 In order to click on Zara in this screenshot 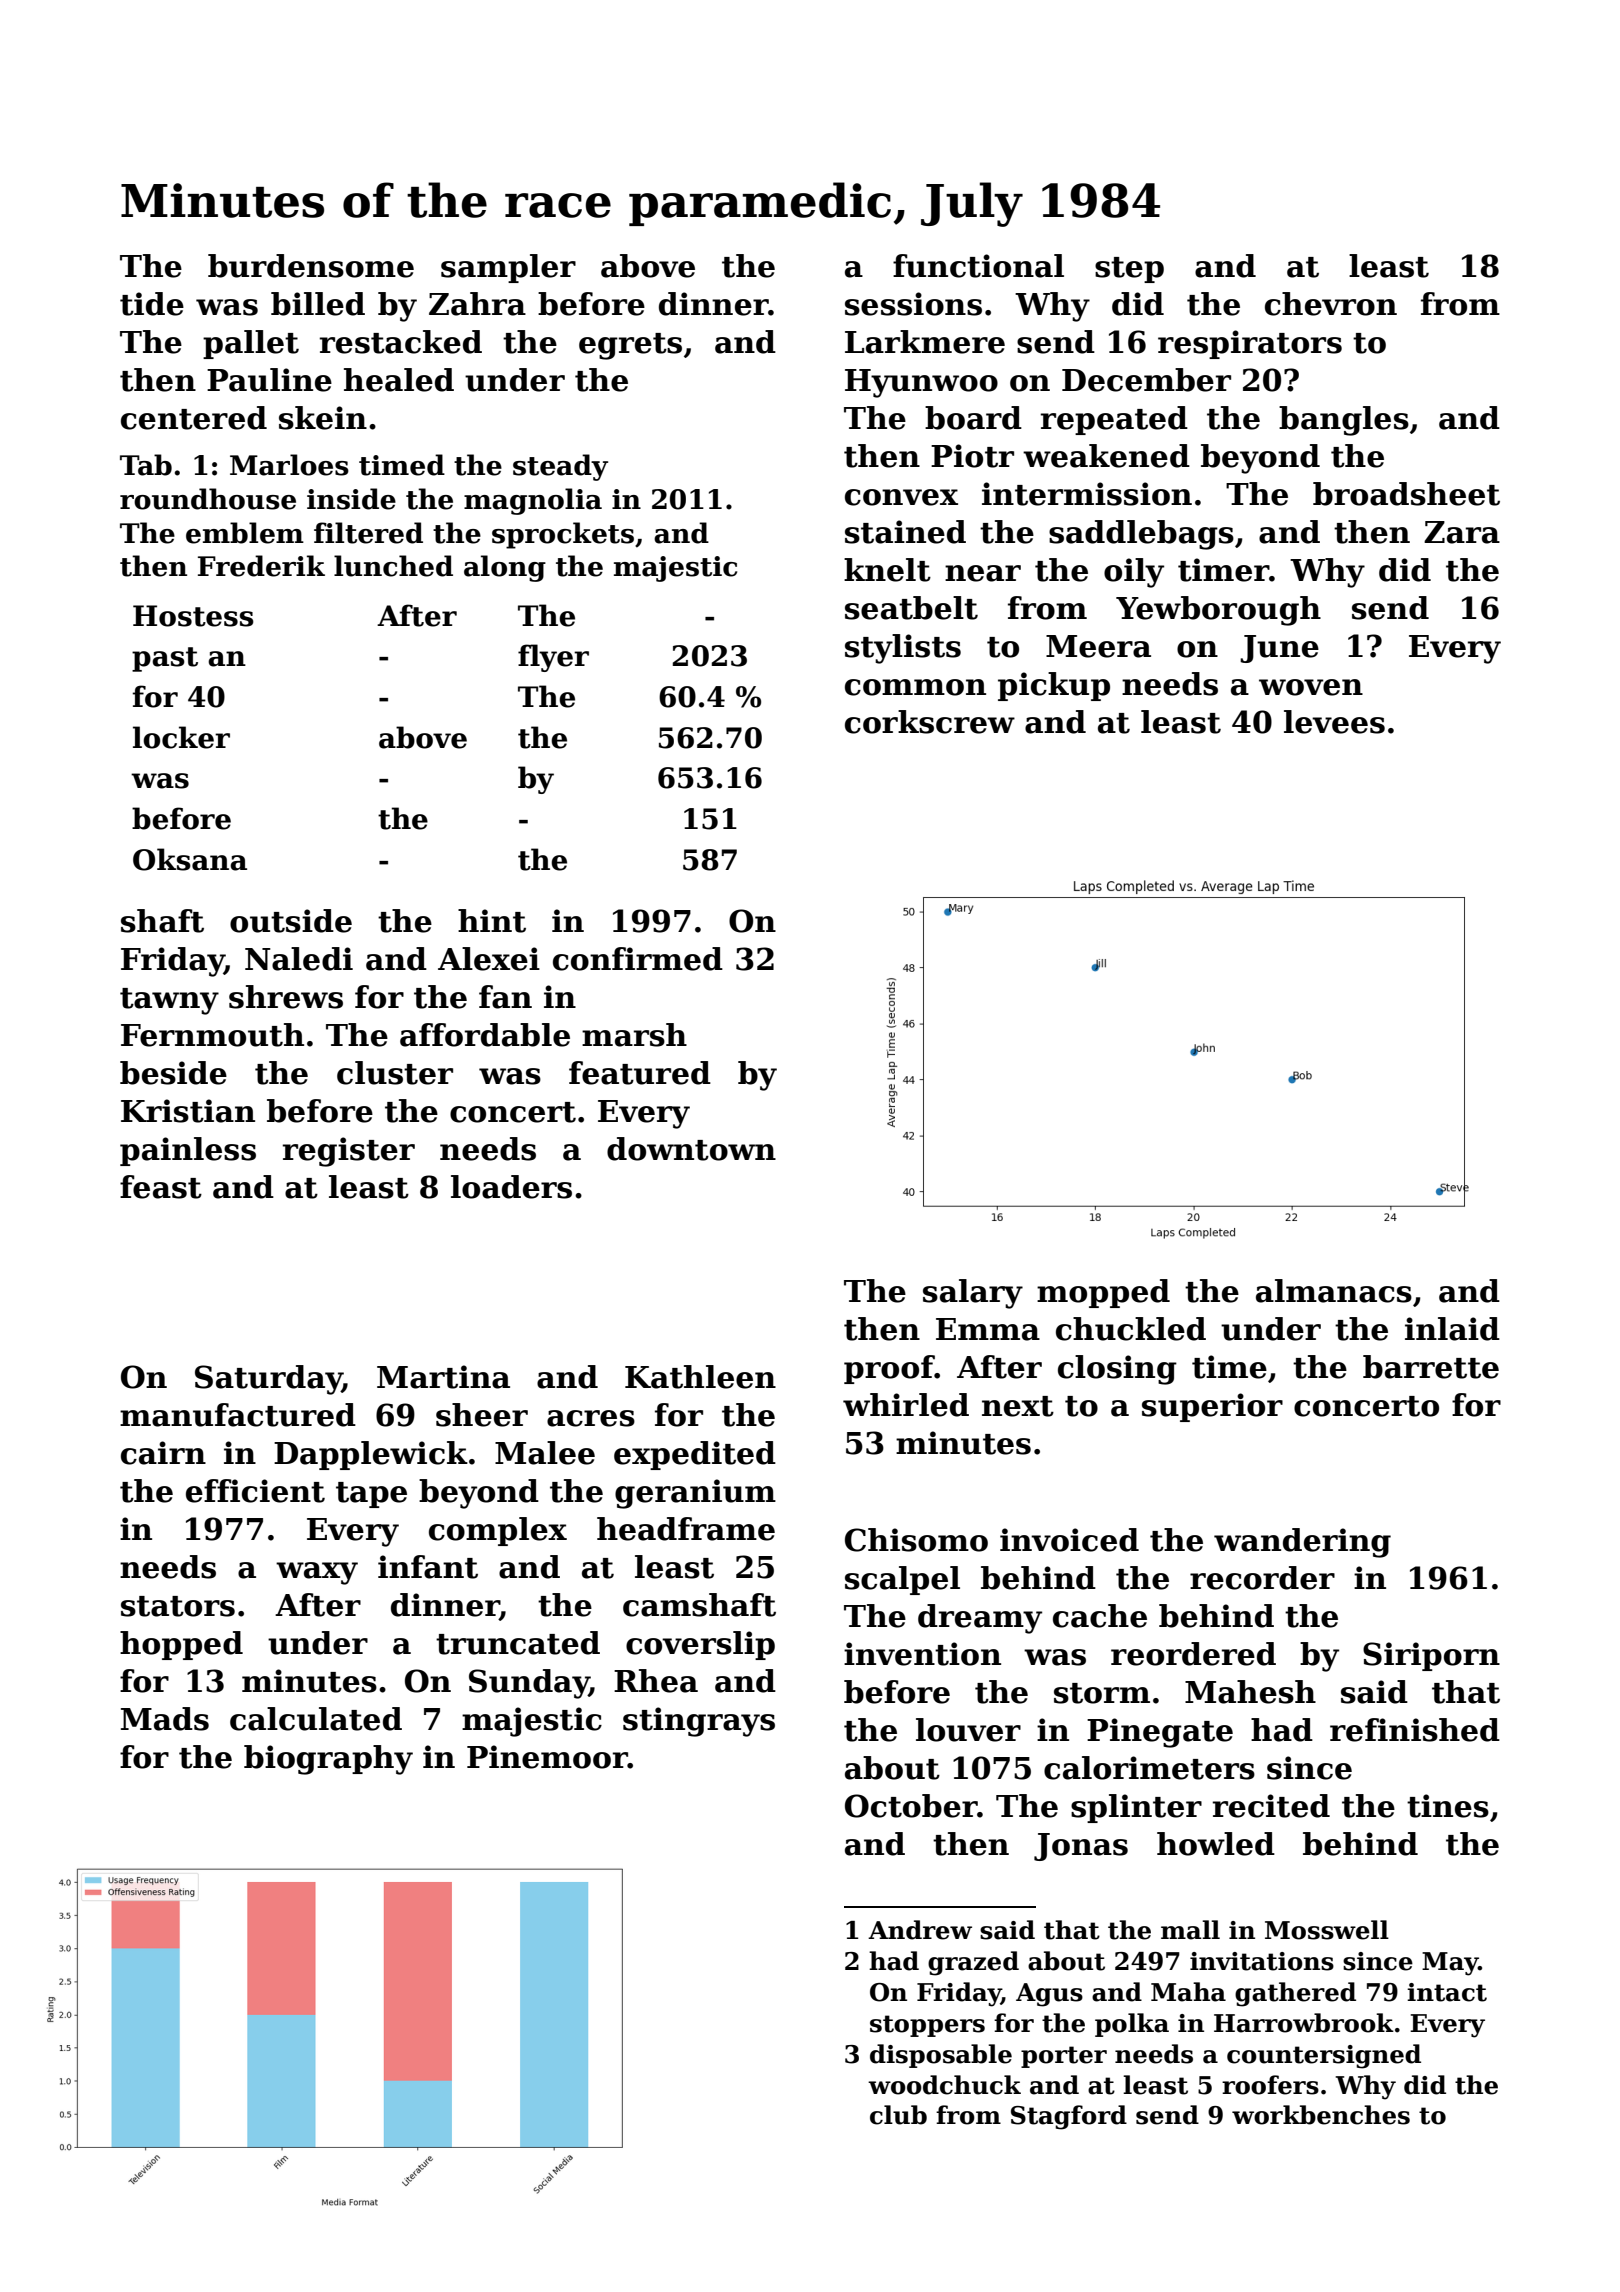, I will do `click(1462, 532)`.
